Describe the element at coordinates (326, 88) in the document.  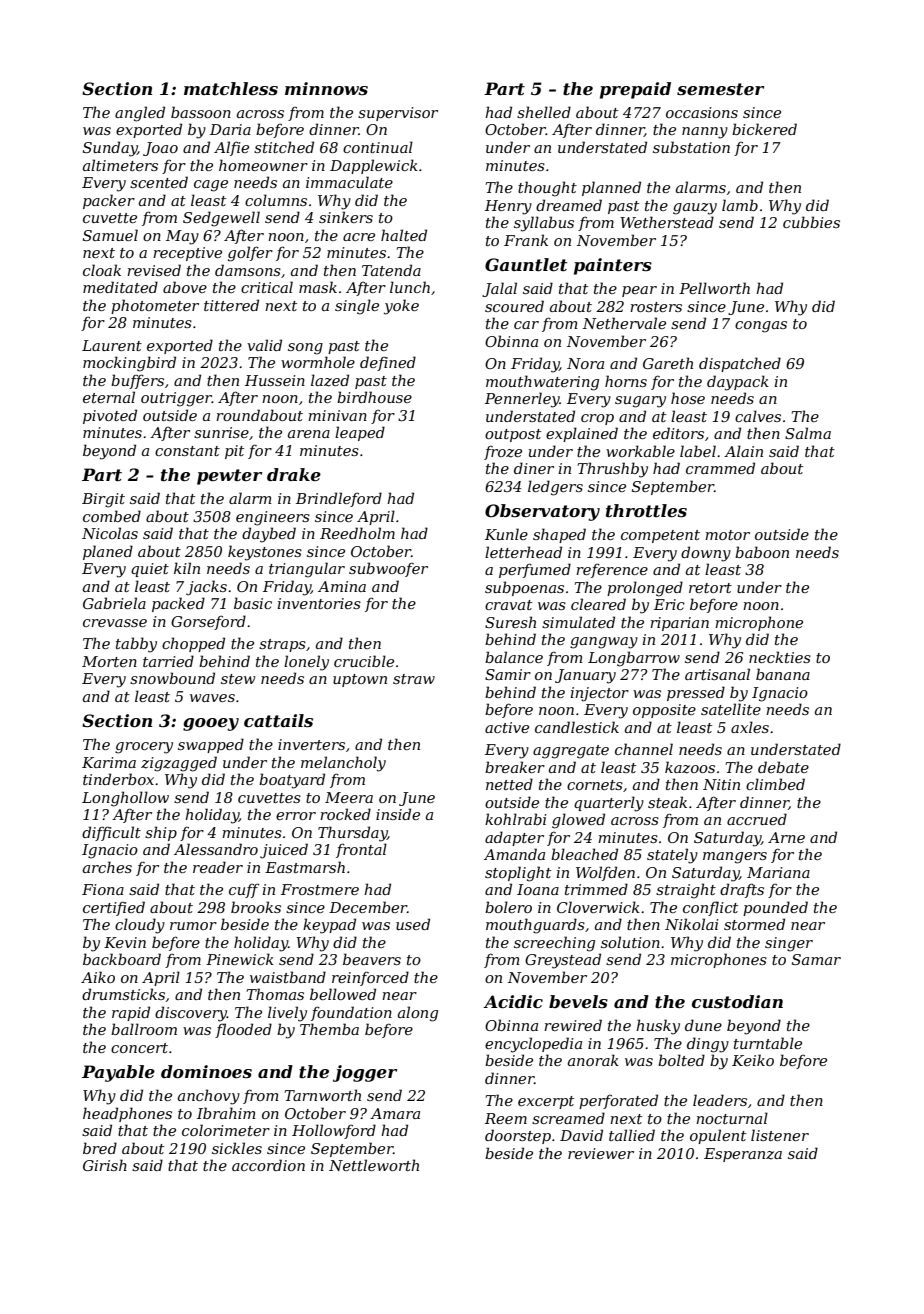
I see `minnows` at that location.
